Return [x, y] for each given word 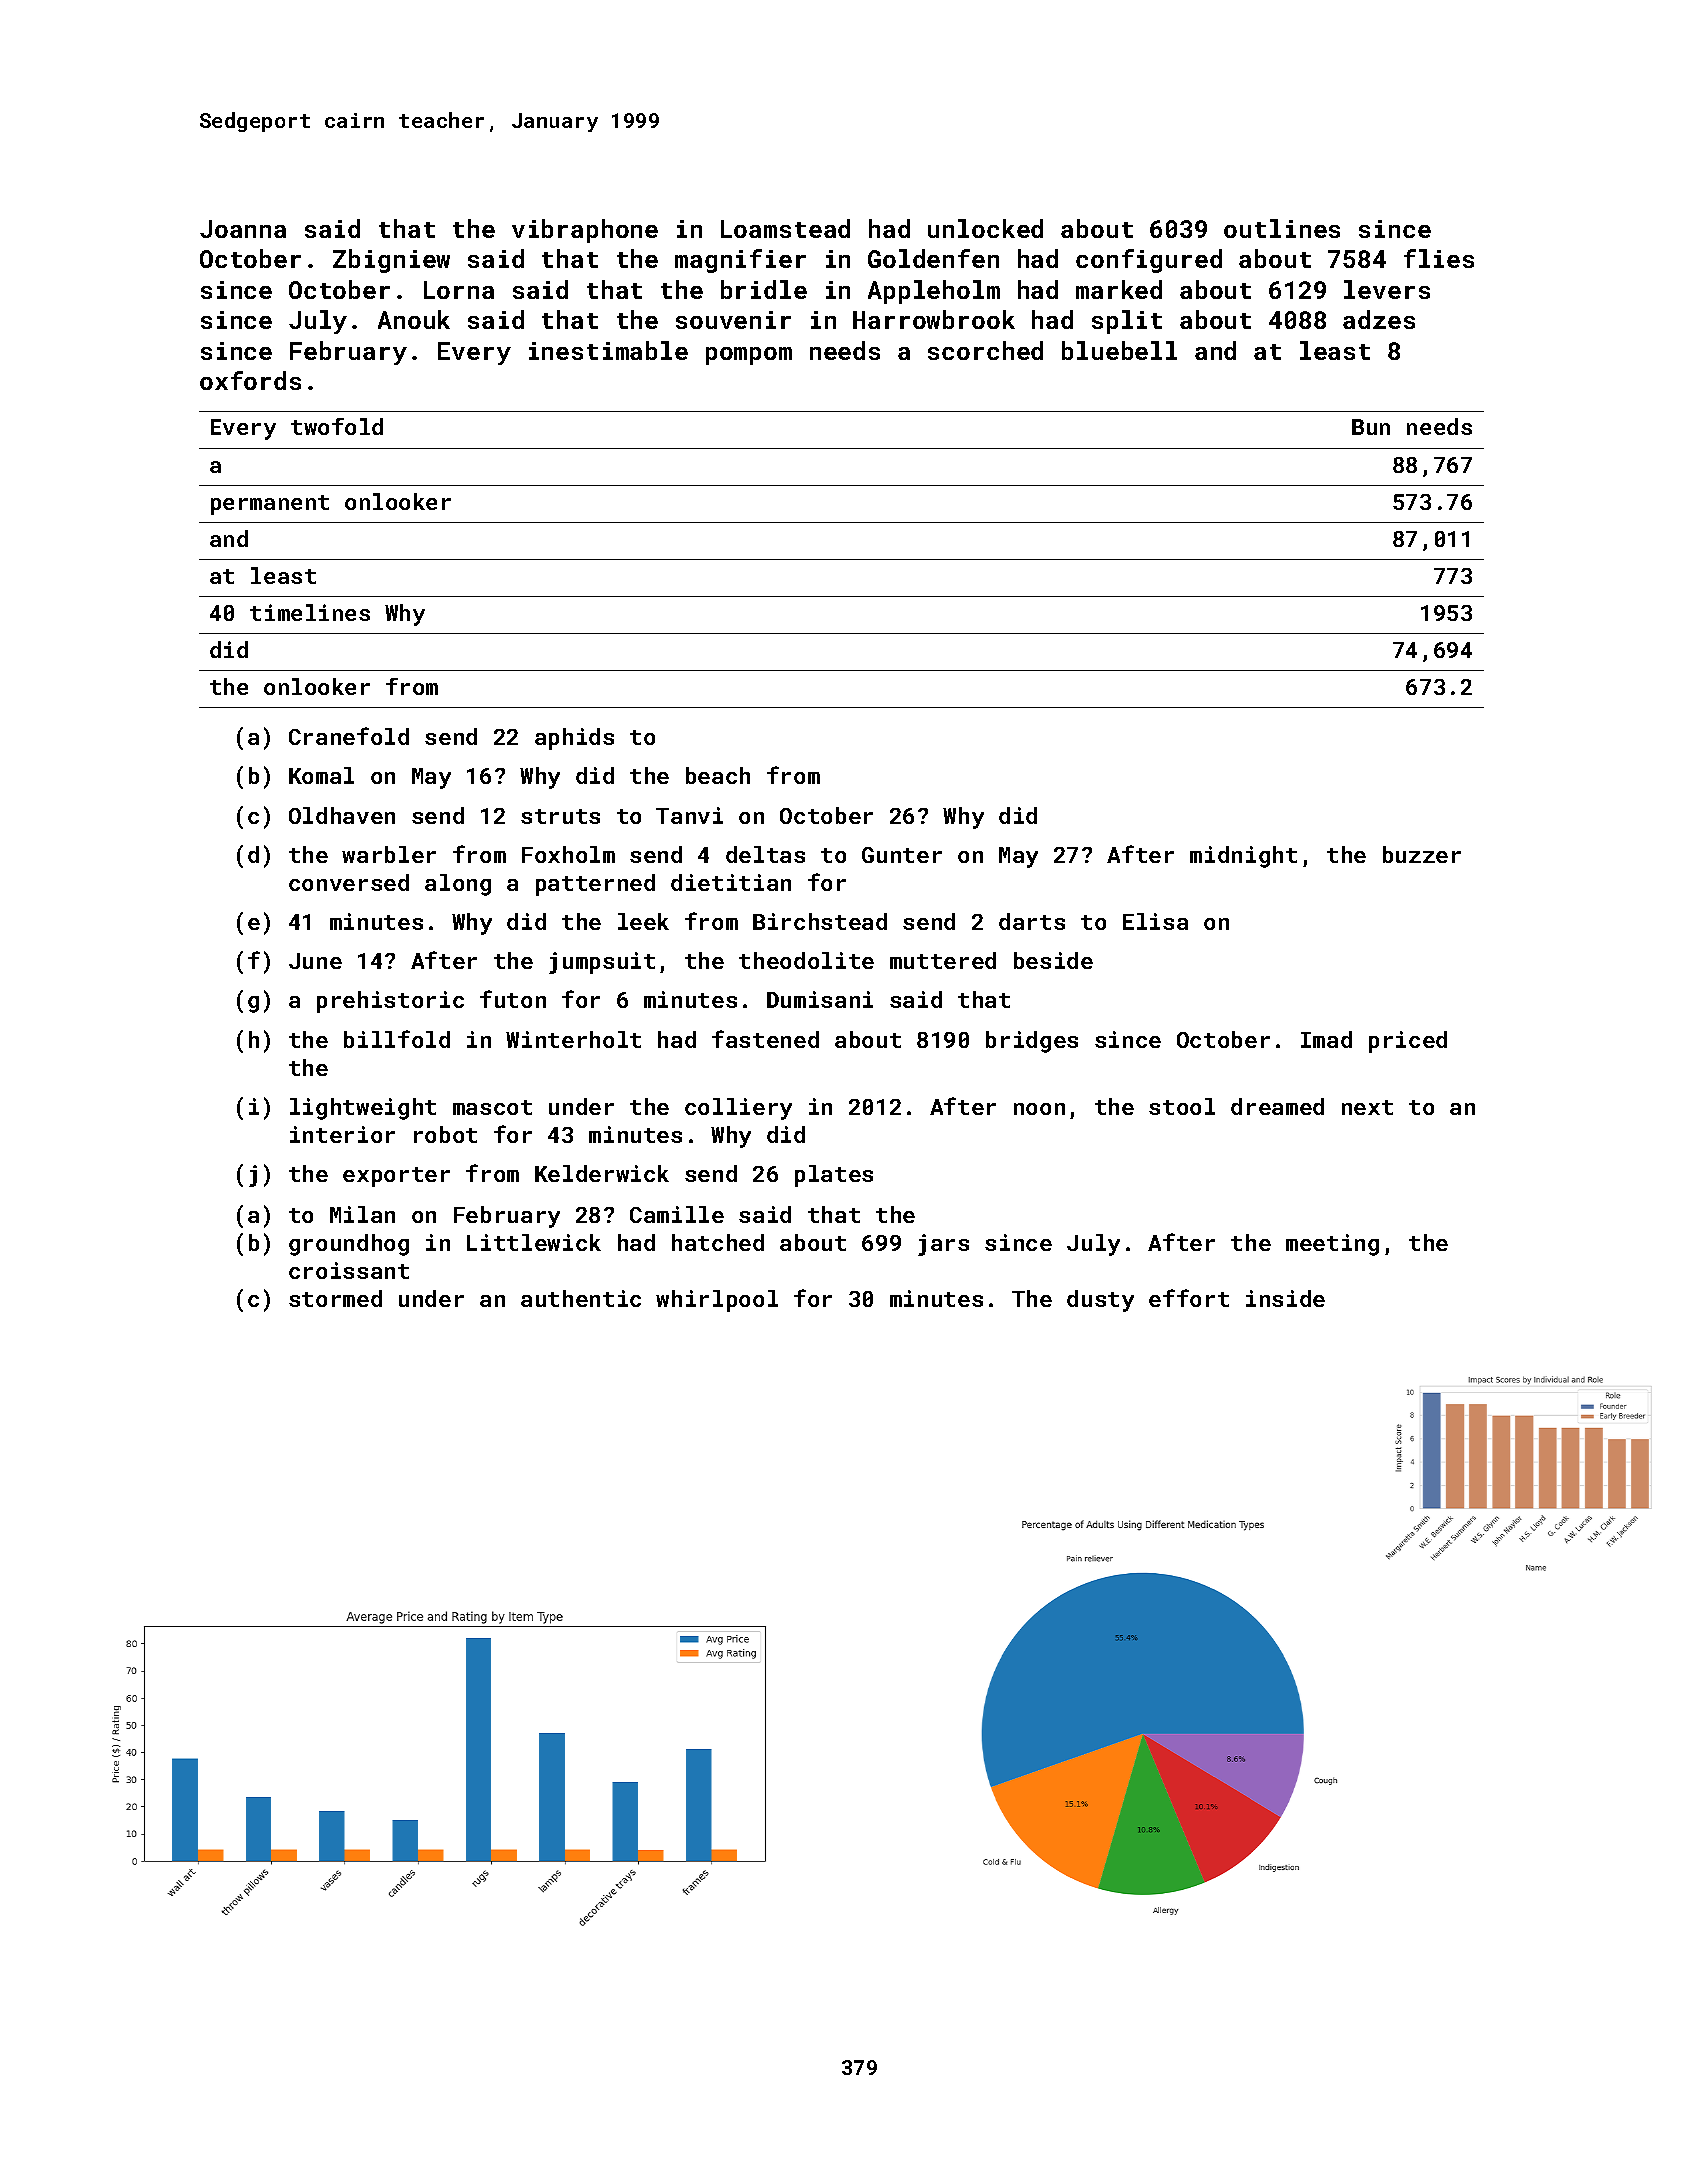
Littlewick [534, 1242]
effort [1189, 1298]
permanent [270, 505]
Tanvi [689, 815]
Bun [1371, 427]
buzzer [1422, 854]
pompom [749, 356]
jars [943, 1245]
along [458, 885]
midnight [1243, 857]
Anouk [414, 319]
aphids [574, 739]
